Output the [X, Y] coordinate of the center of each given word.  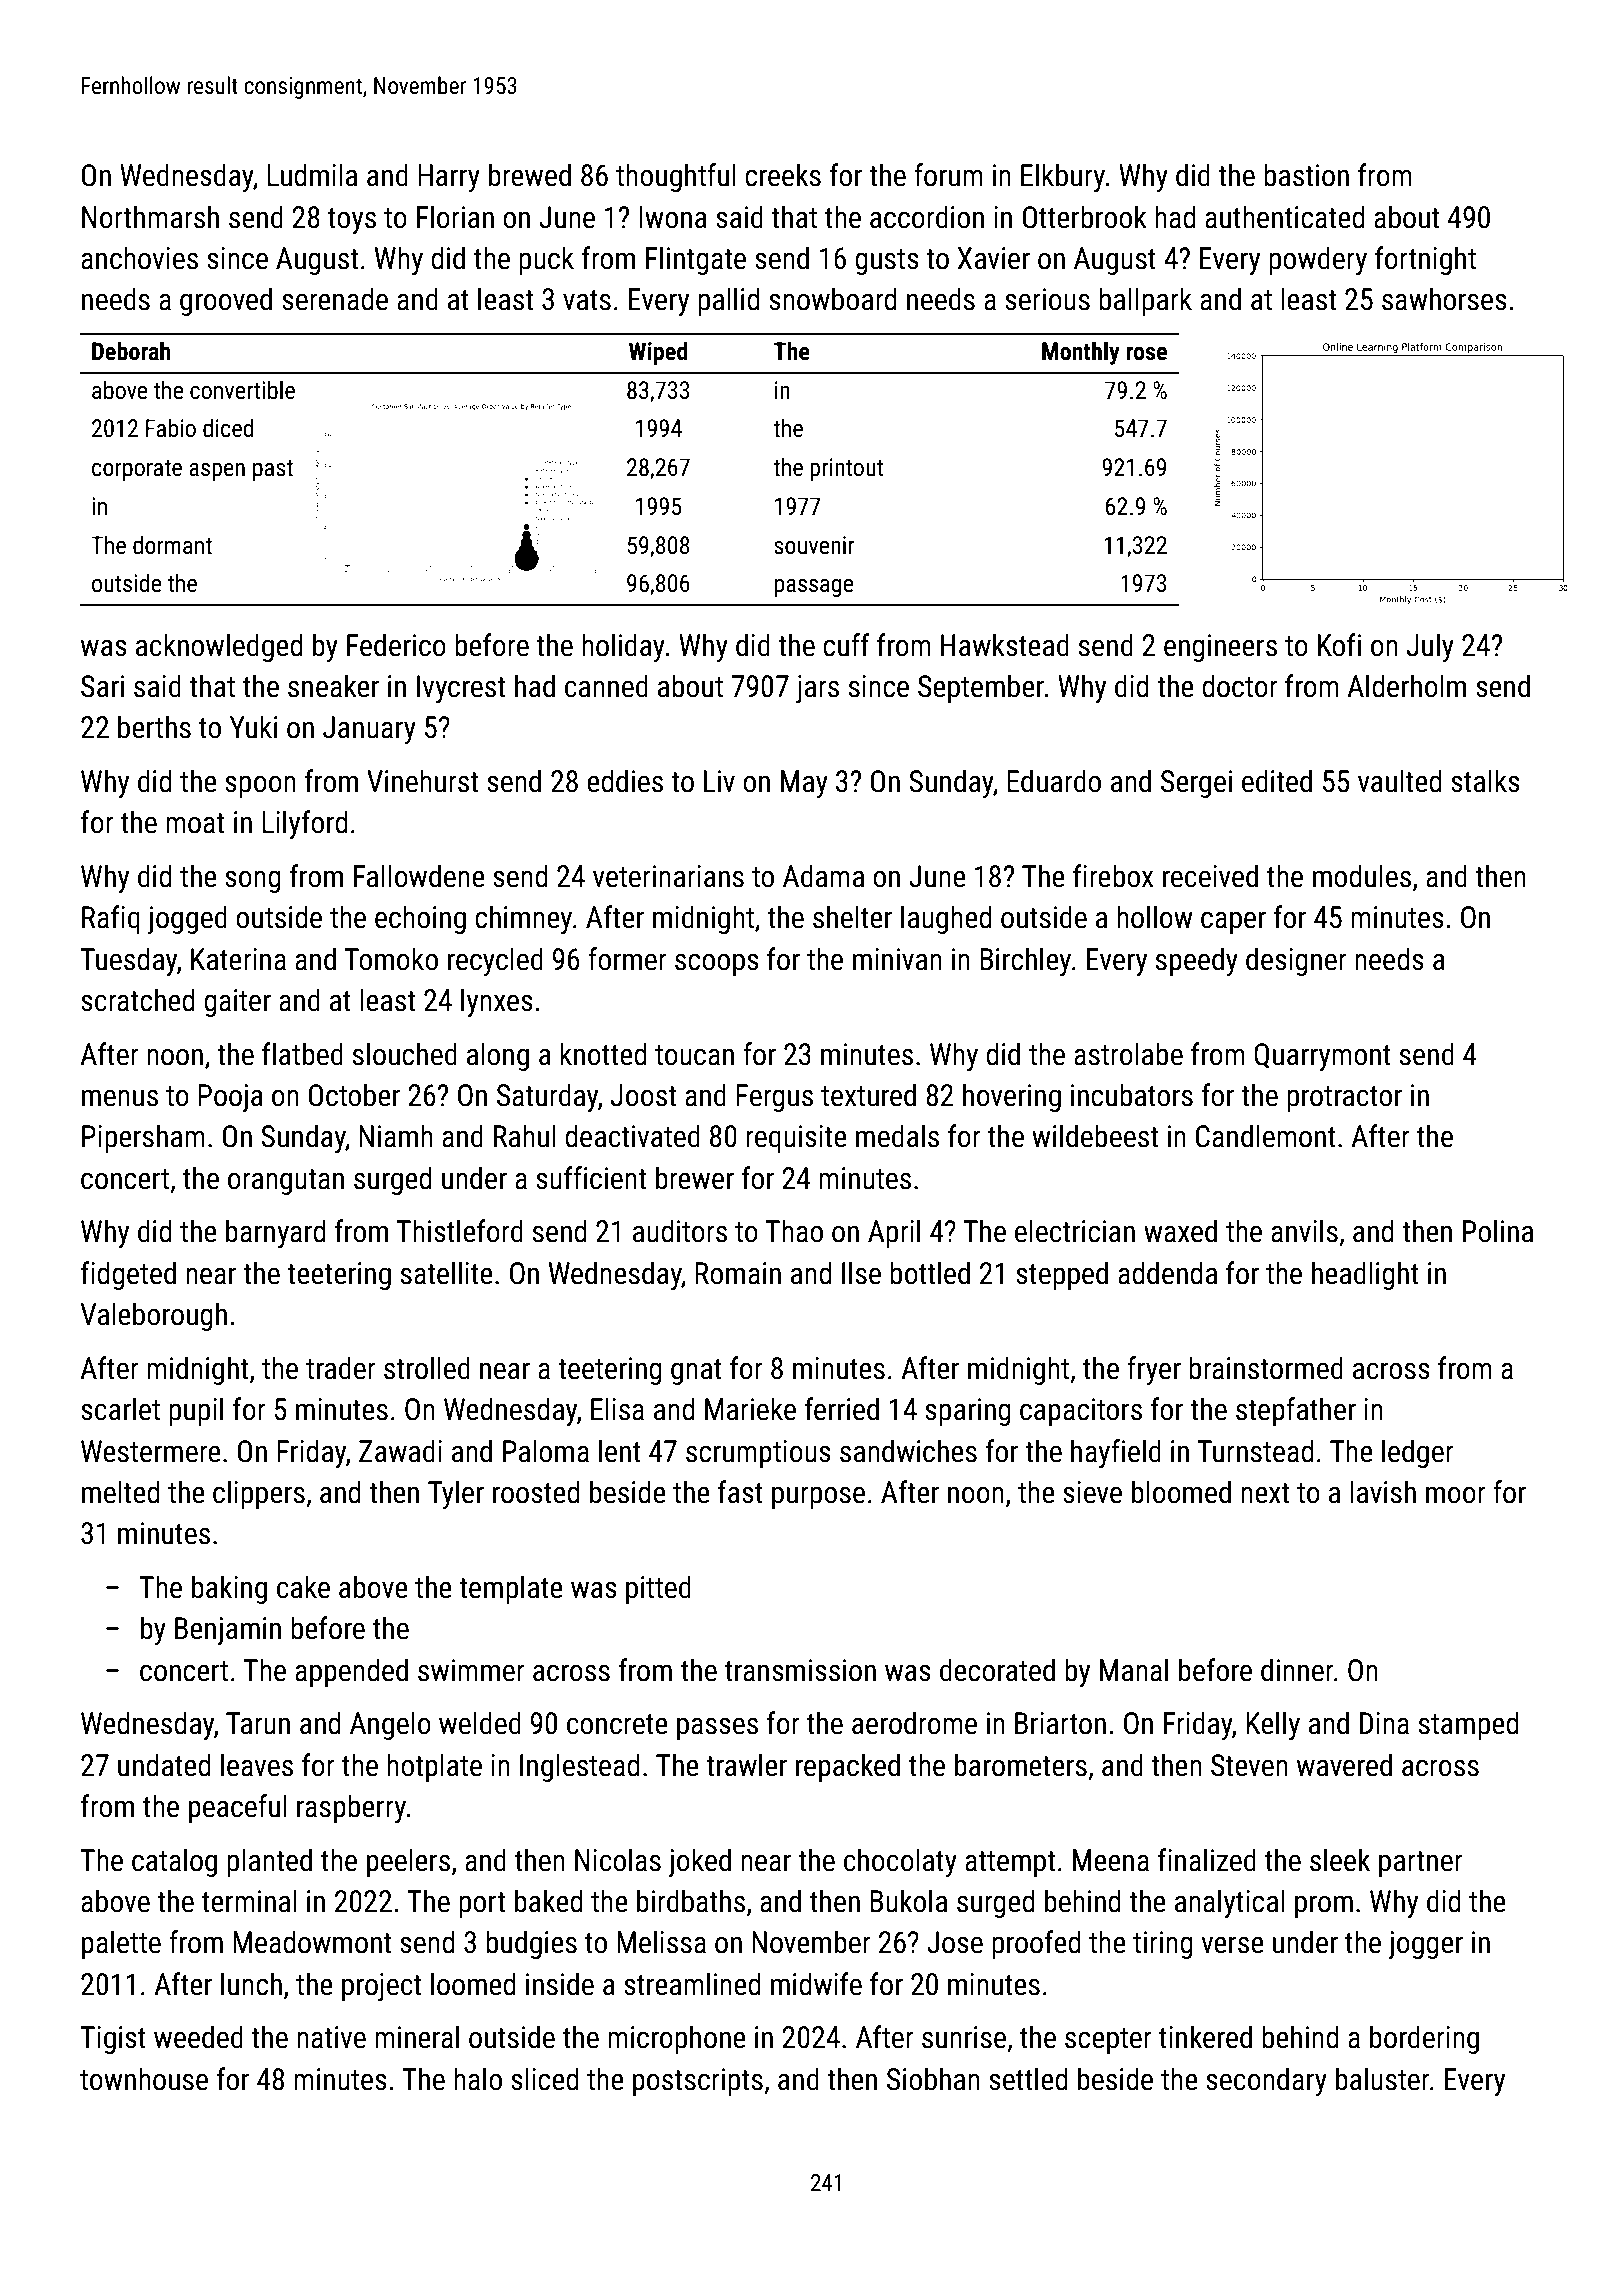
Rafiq [111, 919]
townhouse [144, 2079]
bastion [1306, 175]
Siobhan [933, 2079]
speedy [1197, 961]
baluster [1382, 2079]
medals [897, 1136]
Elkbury [1063, 177]
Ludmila [312, 175]
